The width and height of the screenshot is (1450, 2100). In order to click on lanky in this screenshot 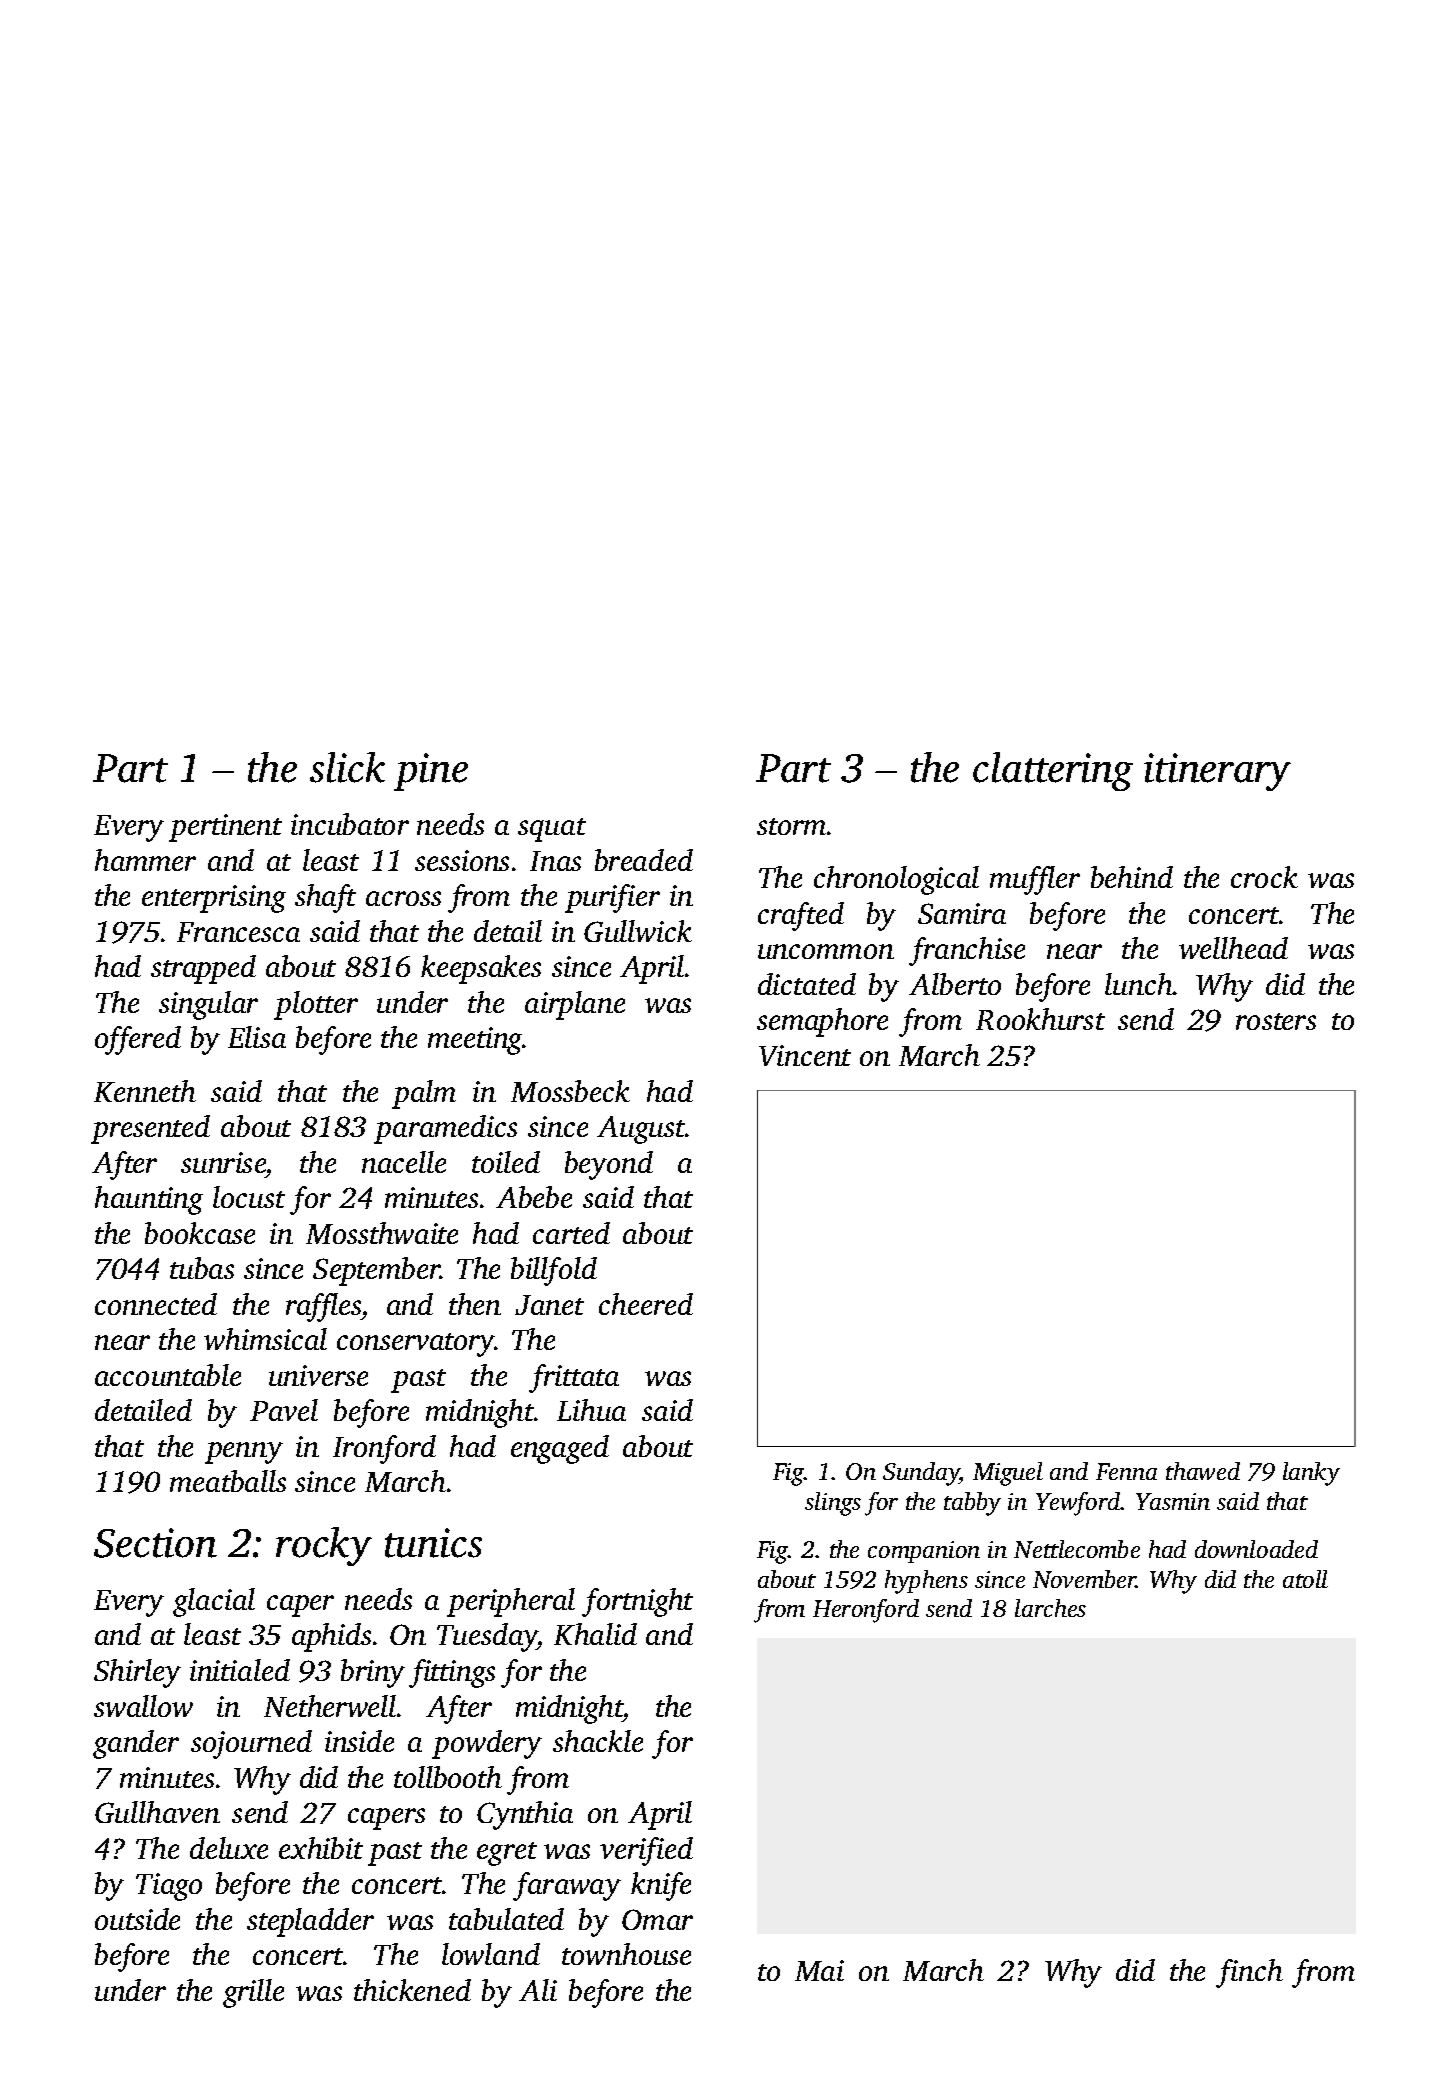, I will do `click(1311, 1474)`.
